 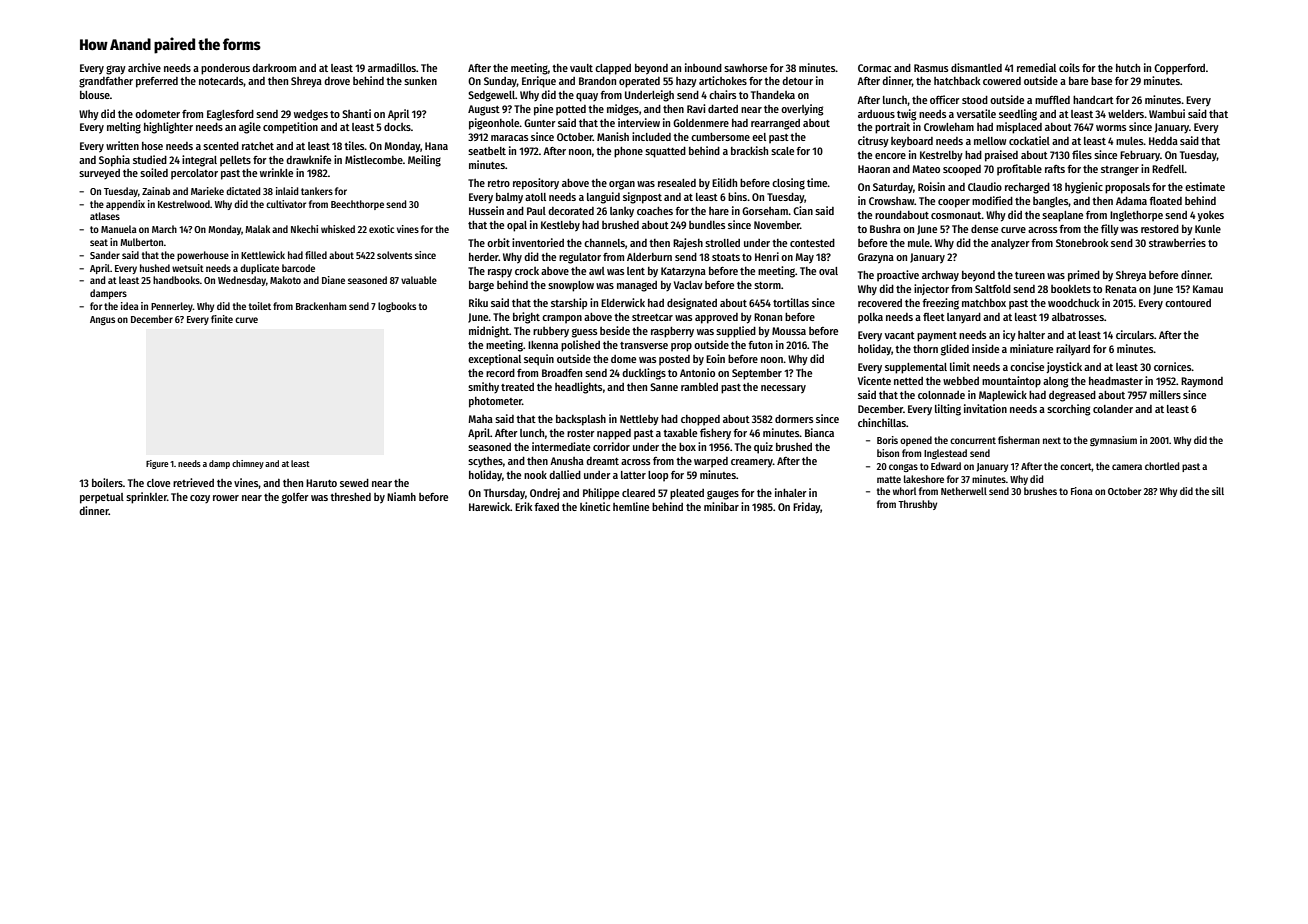 I want to click on Kestrelwood, so click(x=184, y=204).
